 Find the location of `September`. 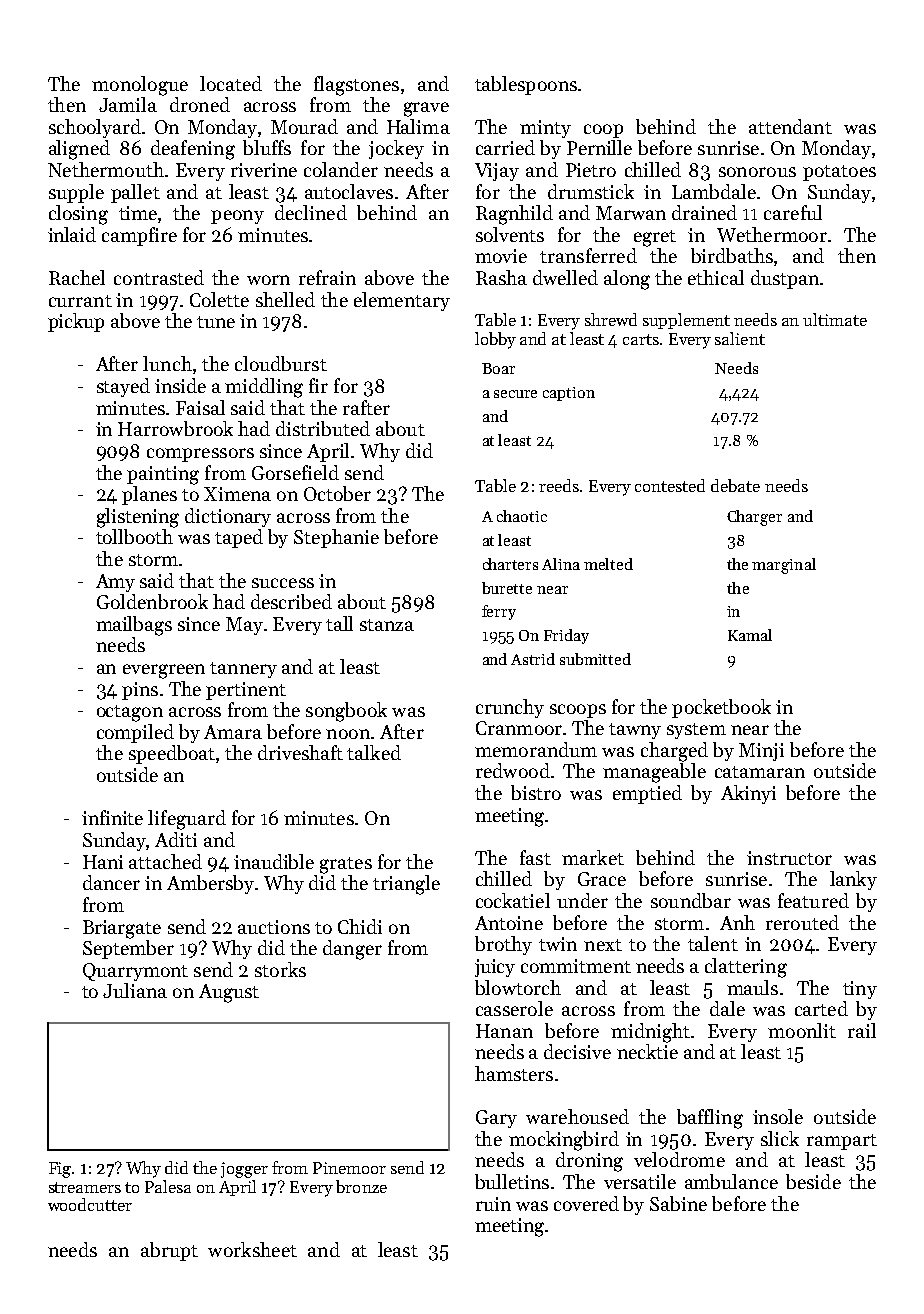

September is located at coordinates (128, 949).
